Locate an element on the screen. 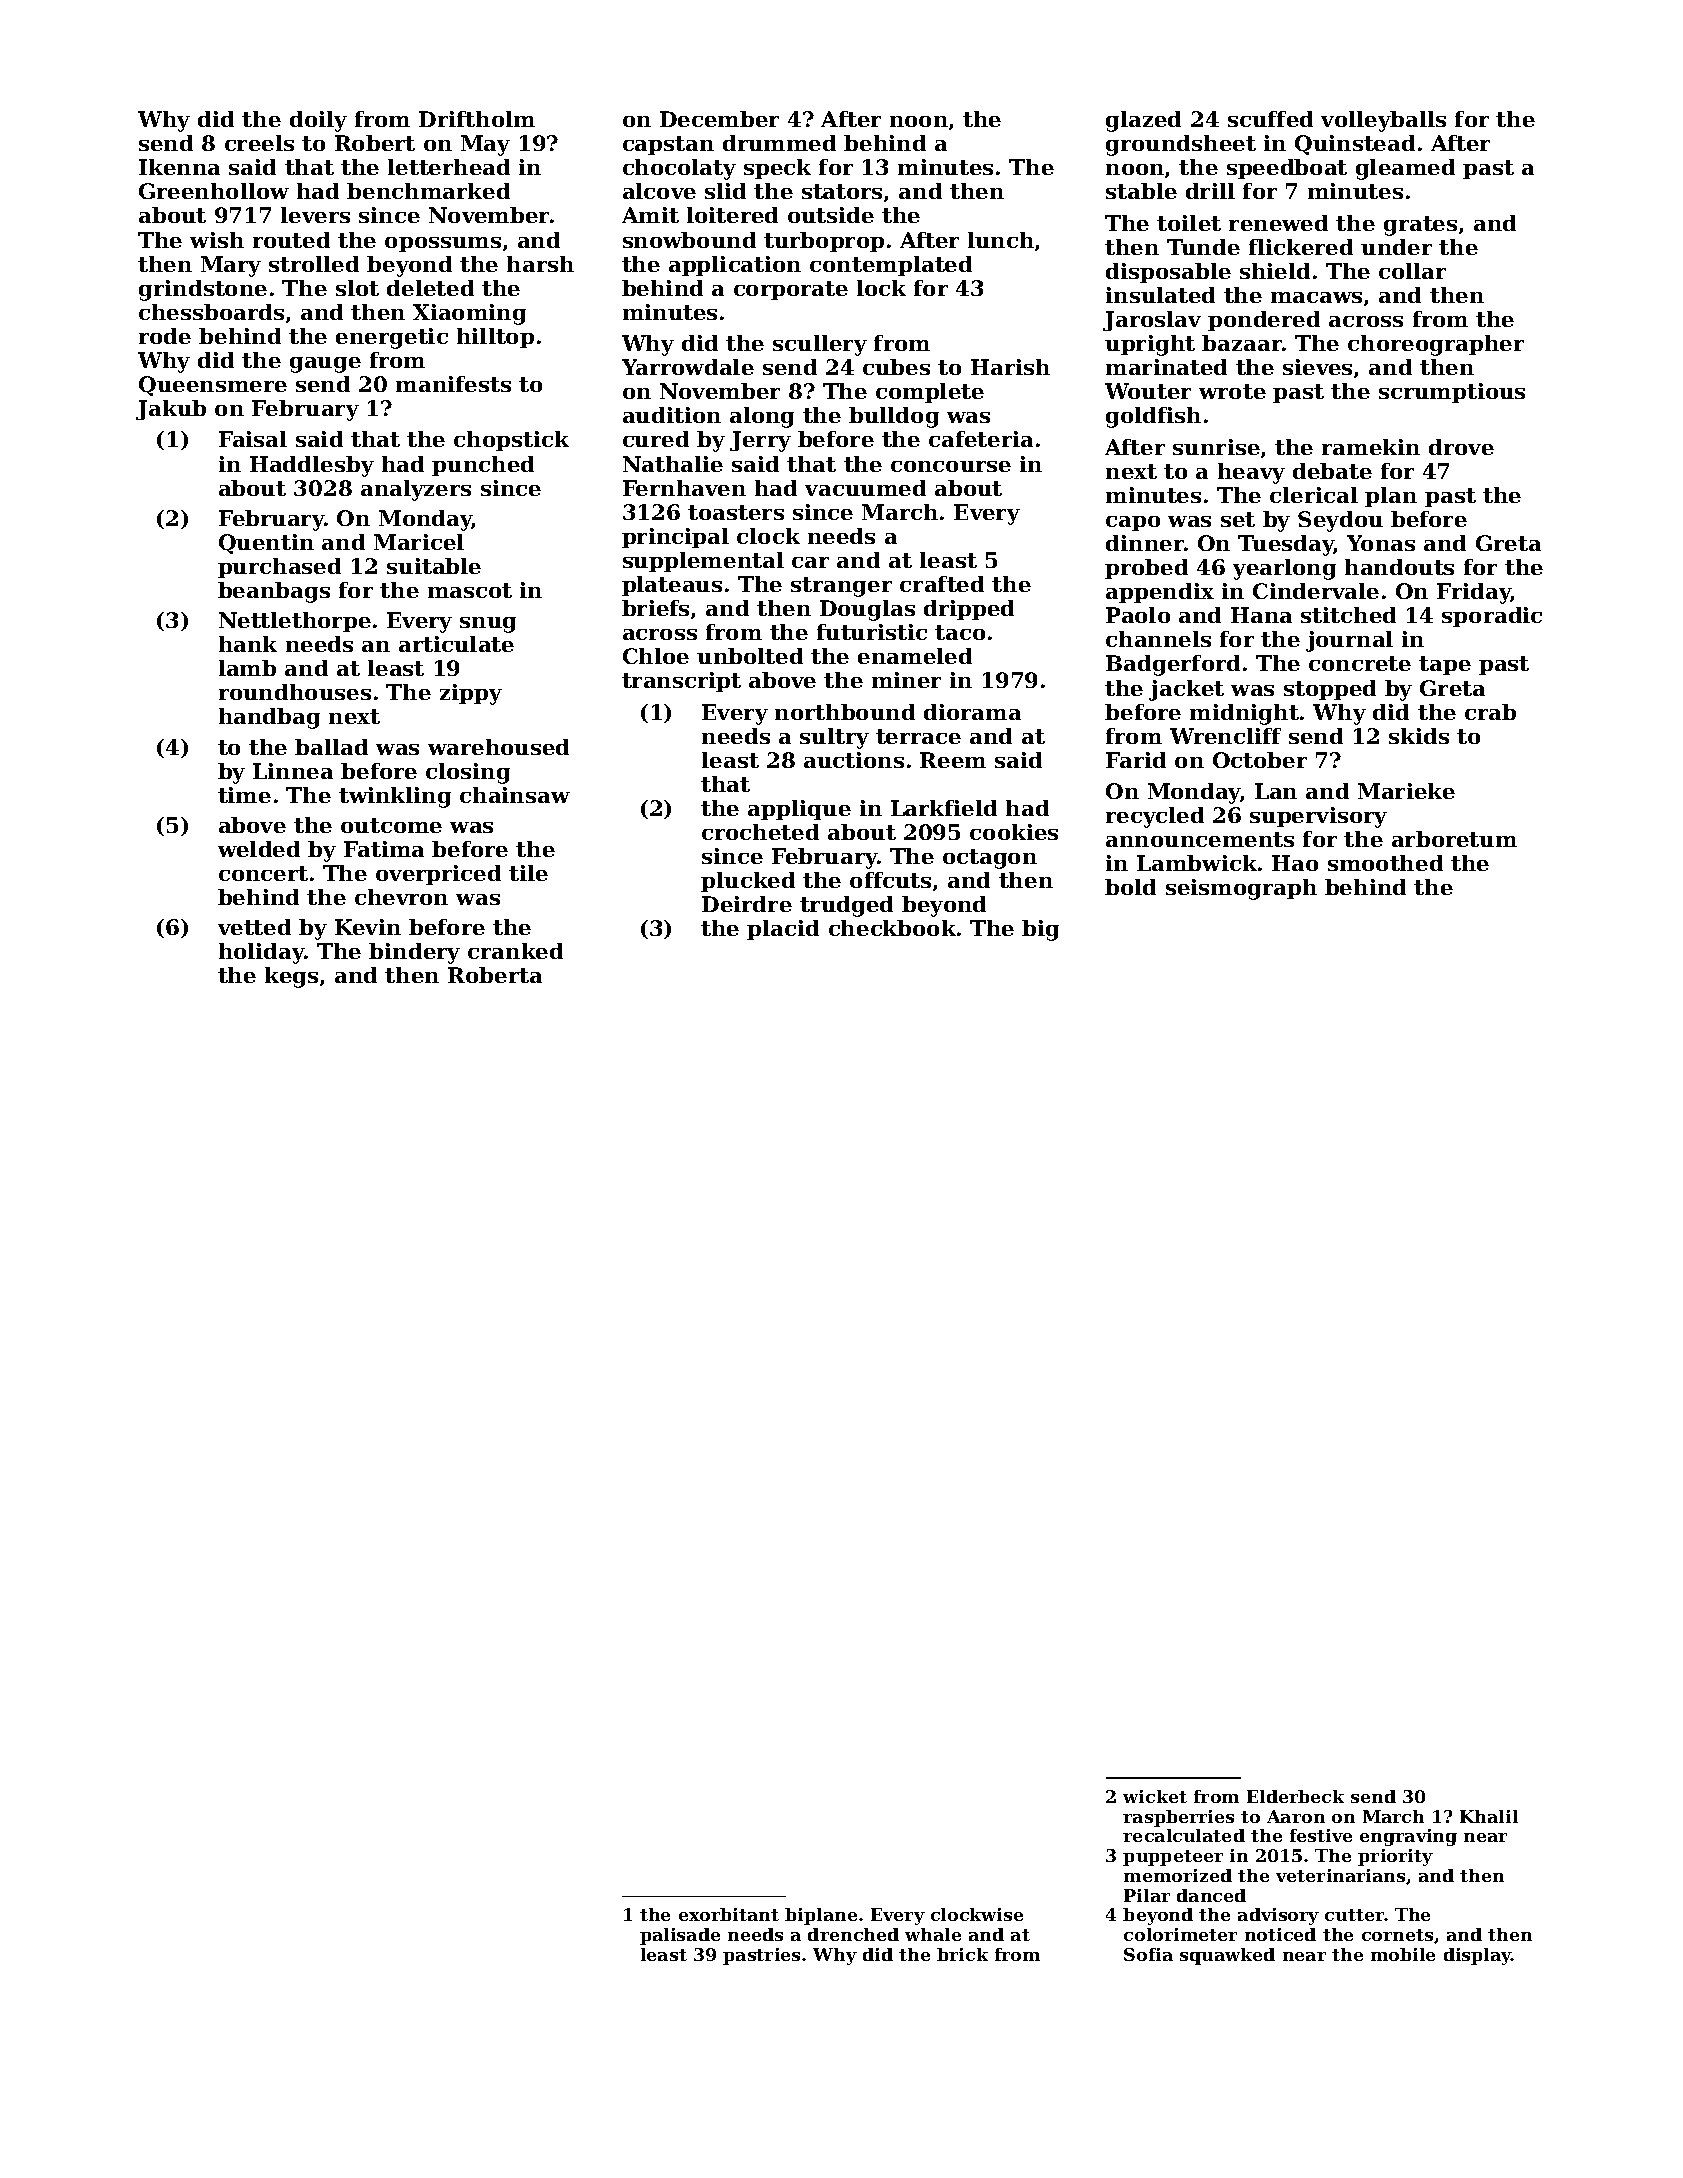  kegs is located at coordinates (291, 977).
